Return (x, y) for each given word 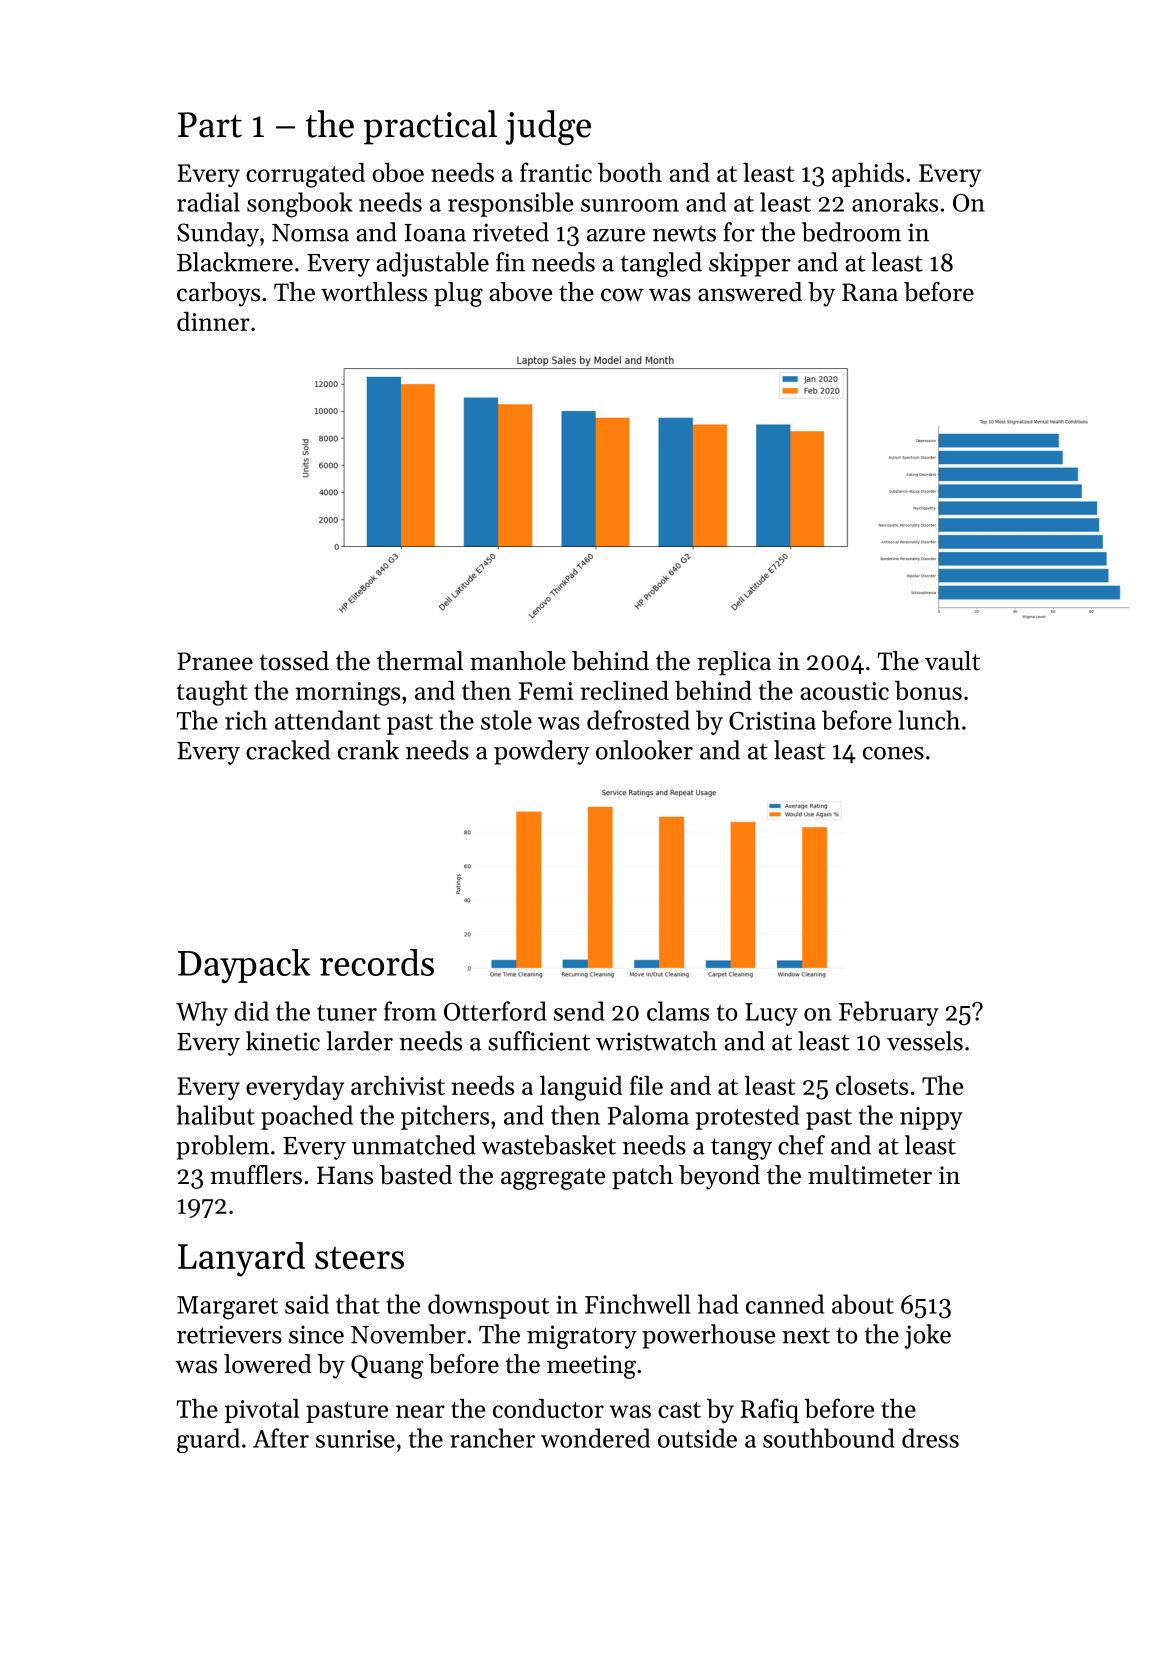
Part (210, 125)
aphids (868, 174)
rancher (492, 1438)
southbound (829, 1438)
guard (208, 1440)
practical (430, 127)
